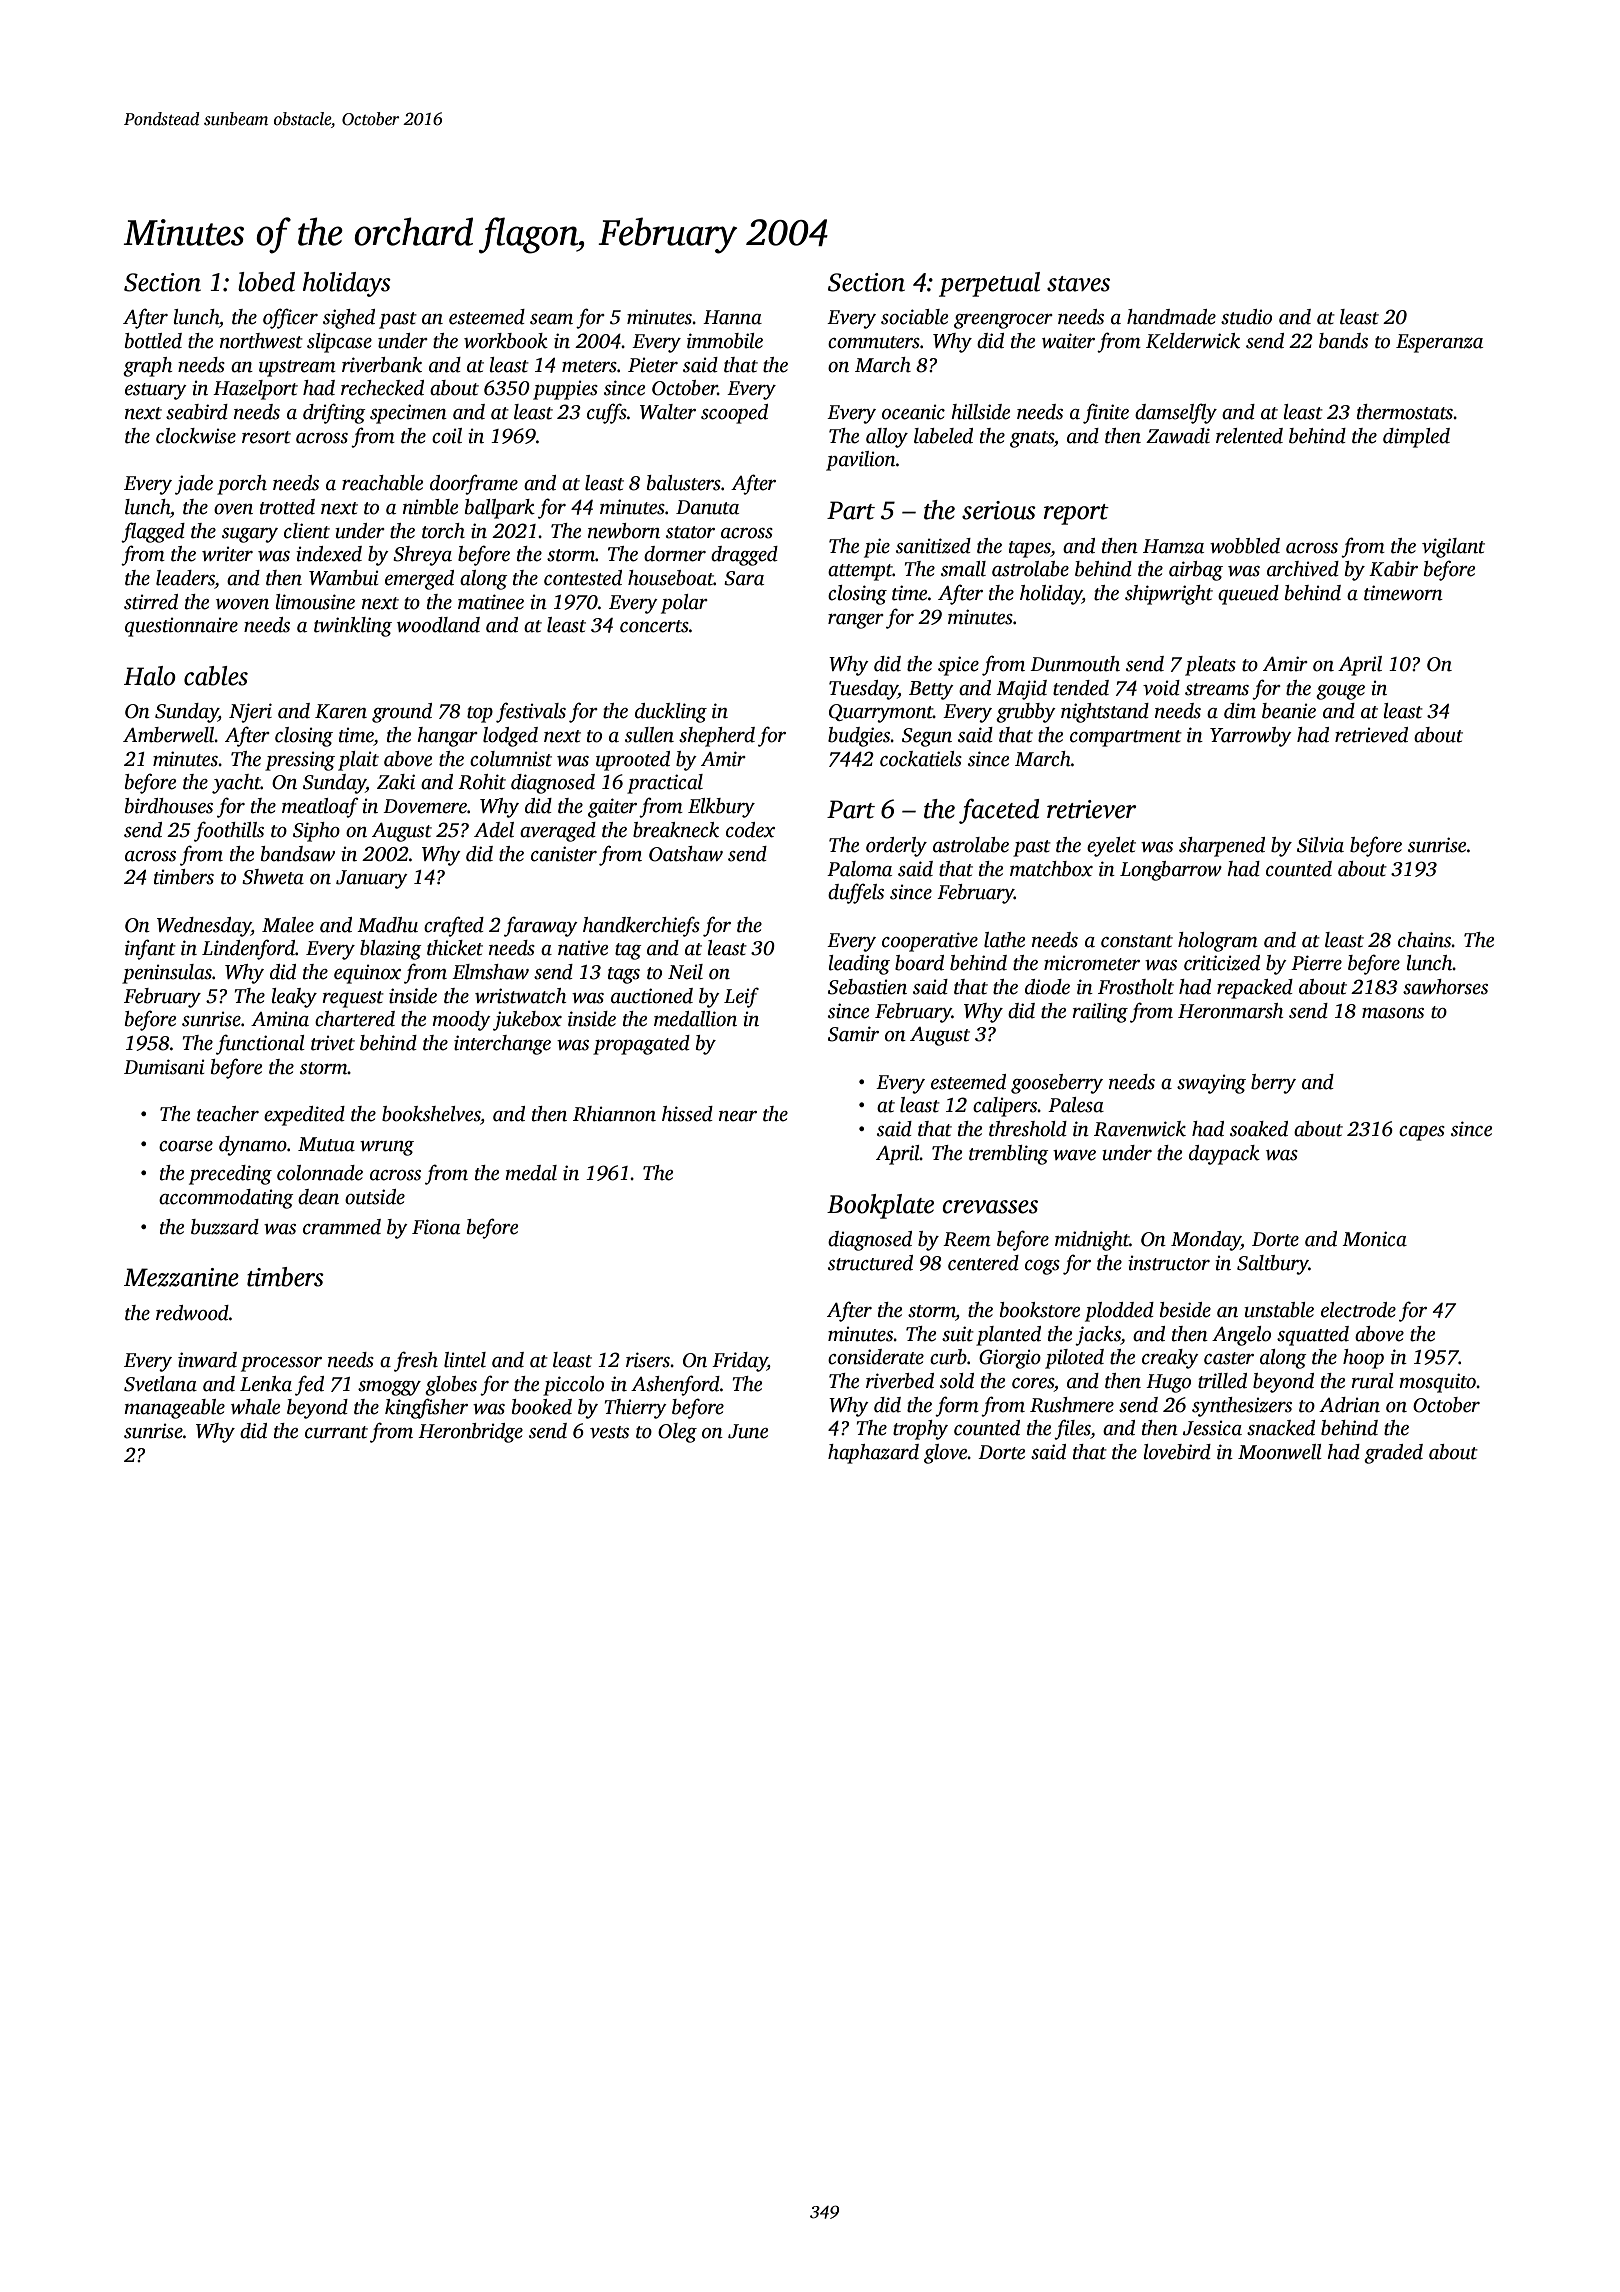  What do you see at coordinates (1224, 1155) in the screenshot?
I see `daypack` at bounding box center [1224, 1155].
